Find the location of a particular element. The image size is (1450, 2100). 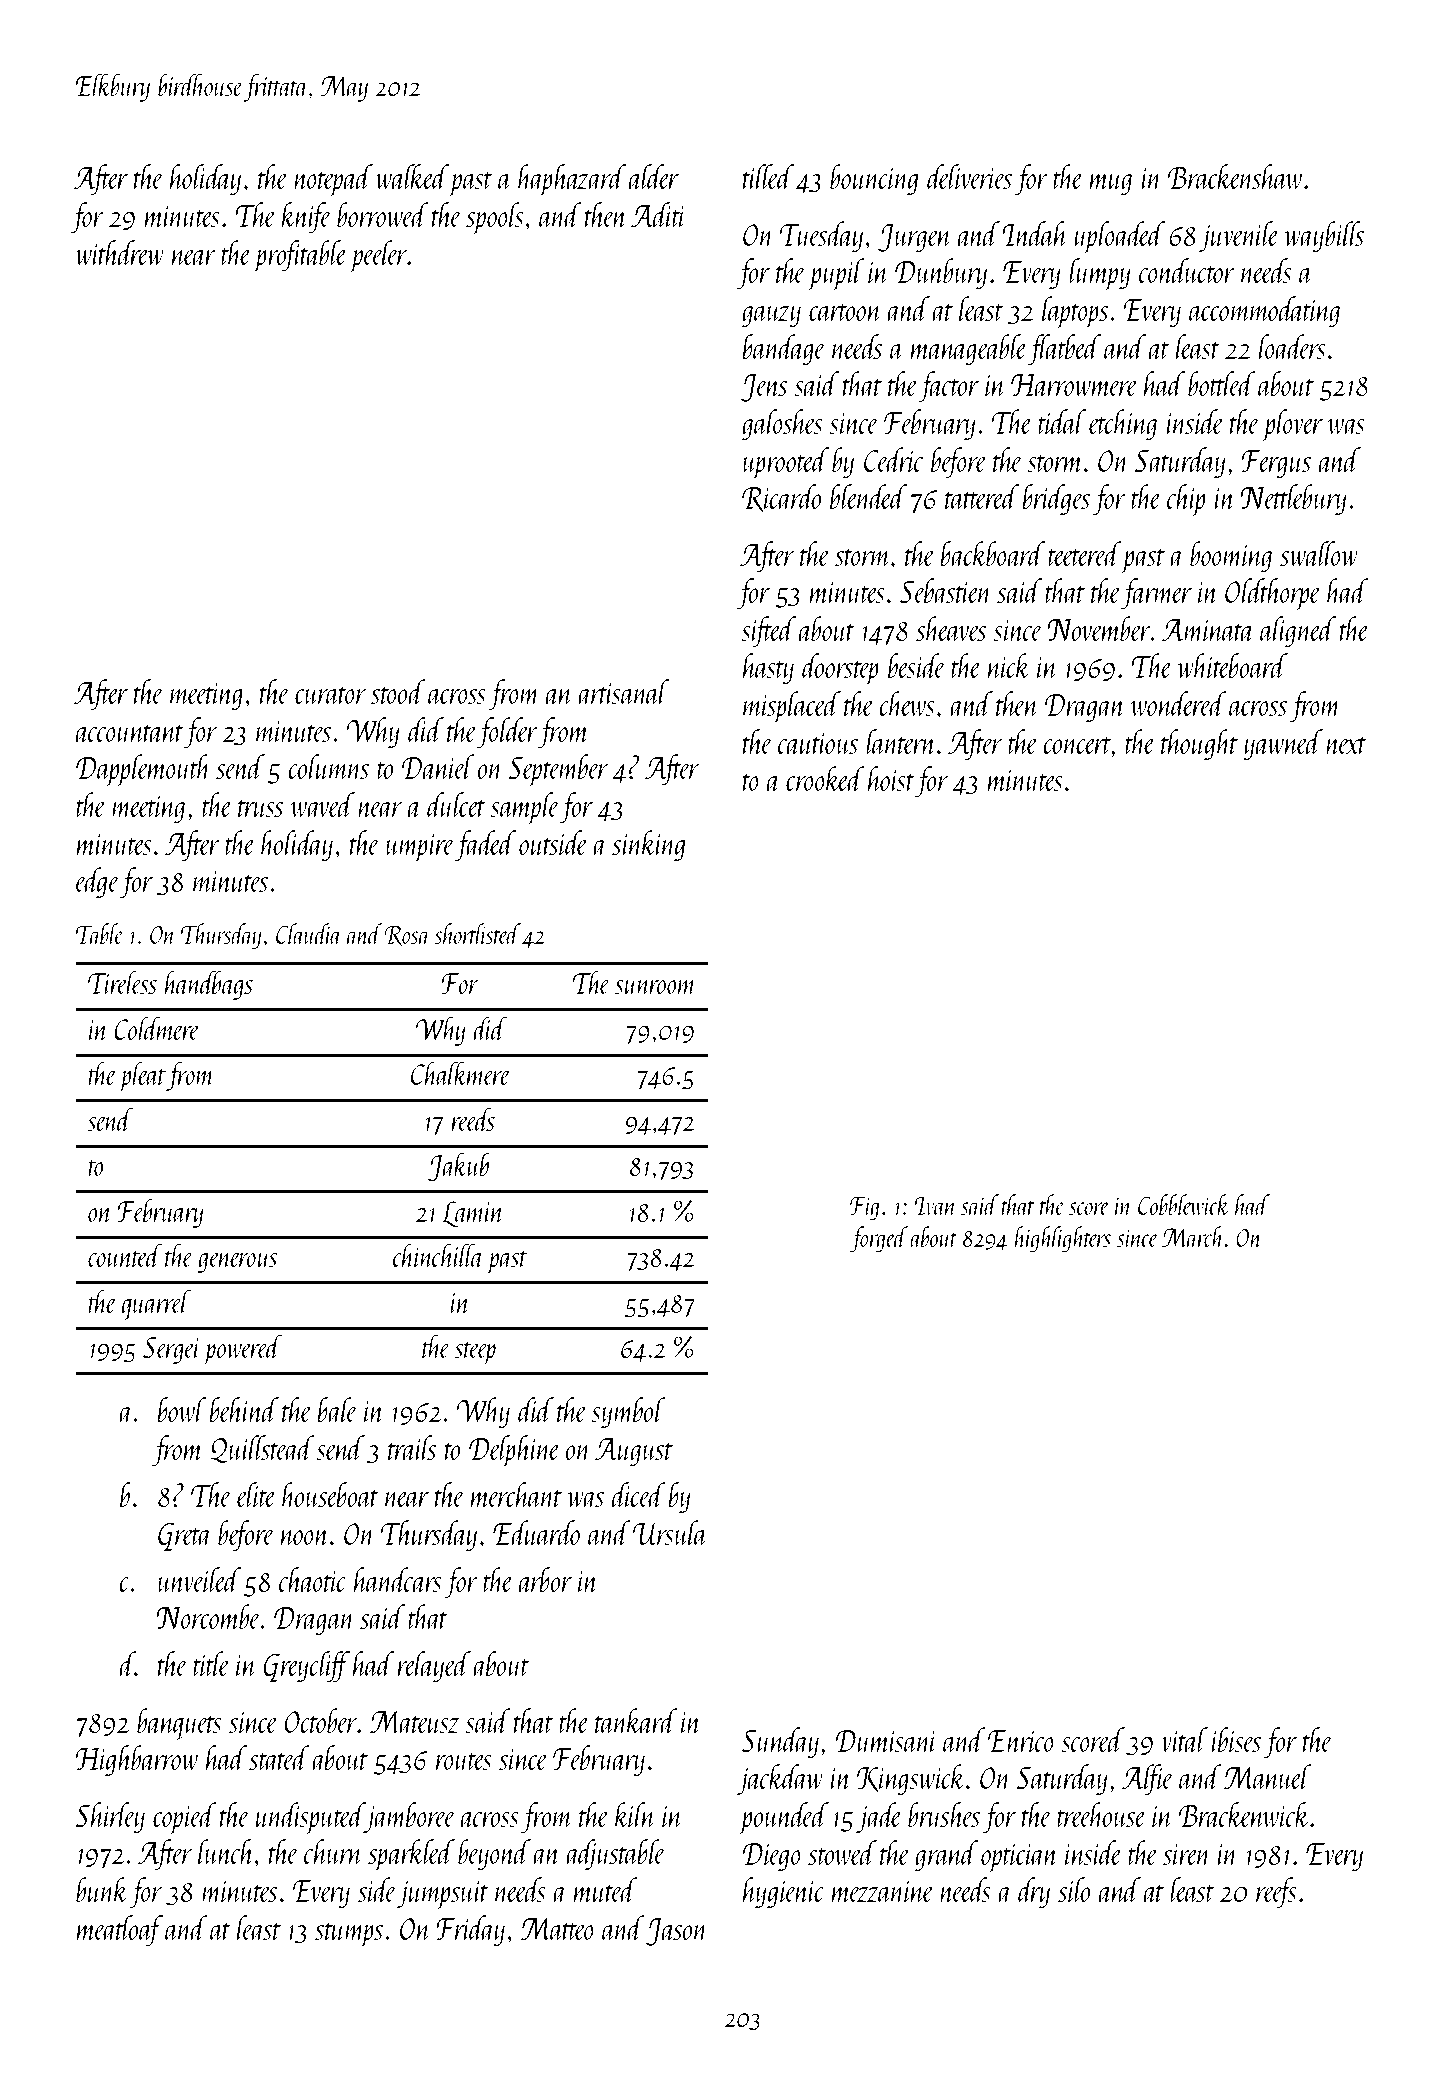

meatloaf is located at coordinates (120, 1930).
